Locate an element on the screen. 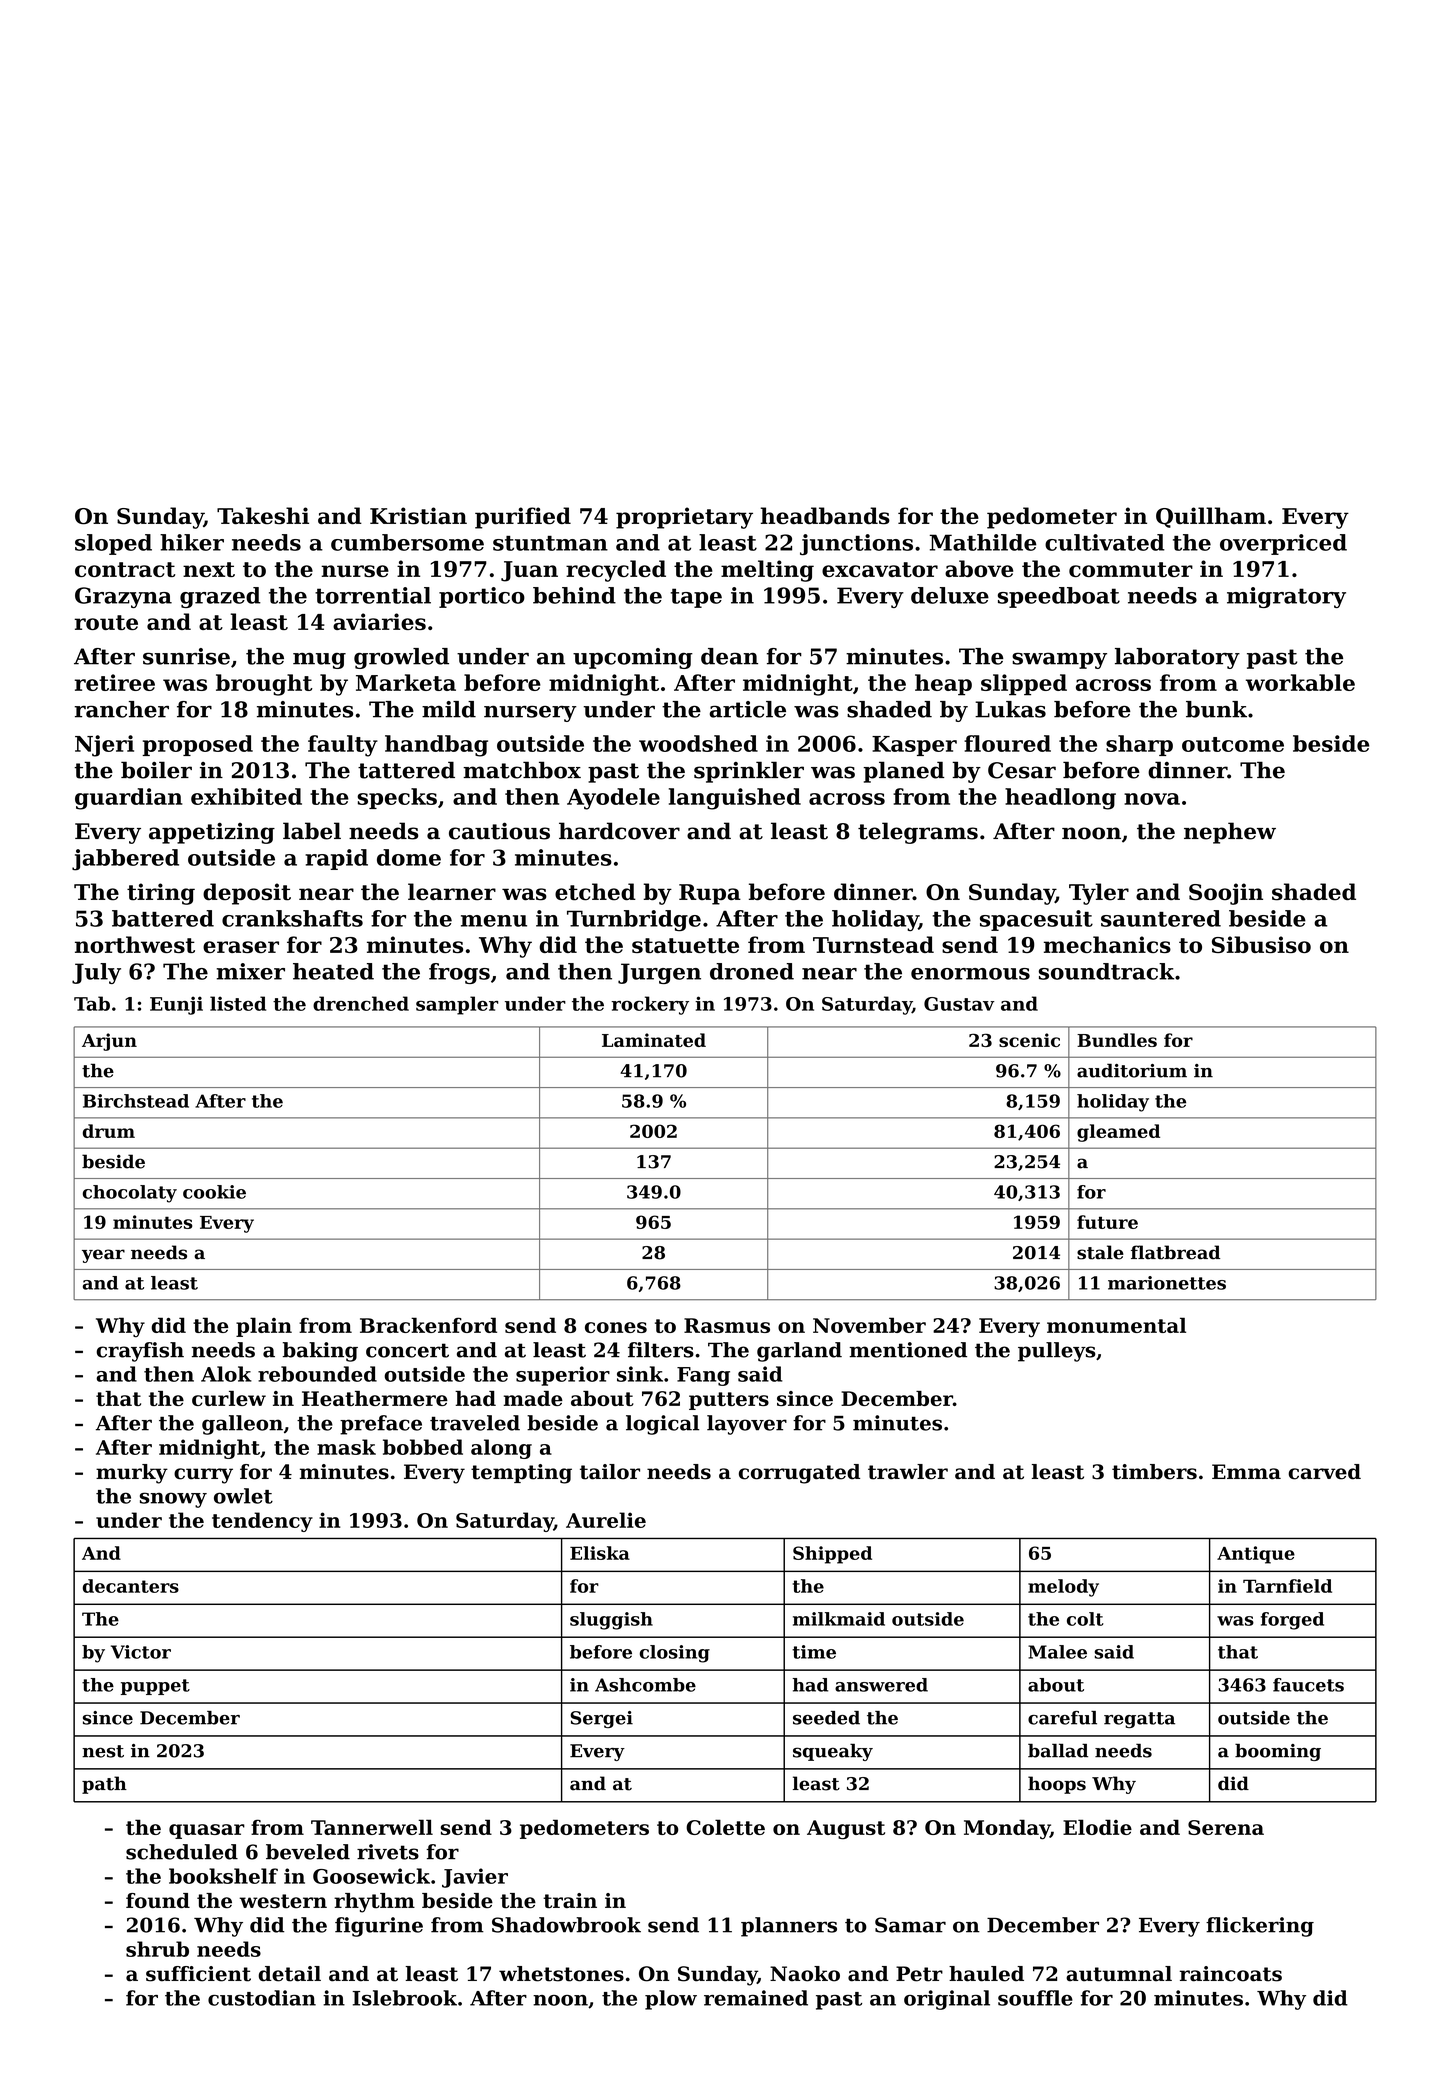 This screenshot has width=1450, height=2100. custodian is located at coordinates (262, 1998).
